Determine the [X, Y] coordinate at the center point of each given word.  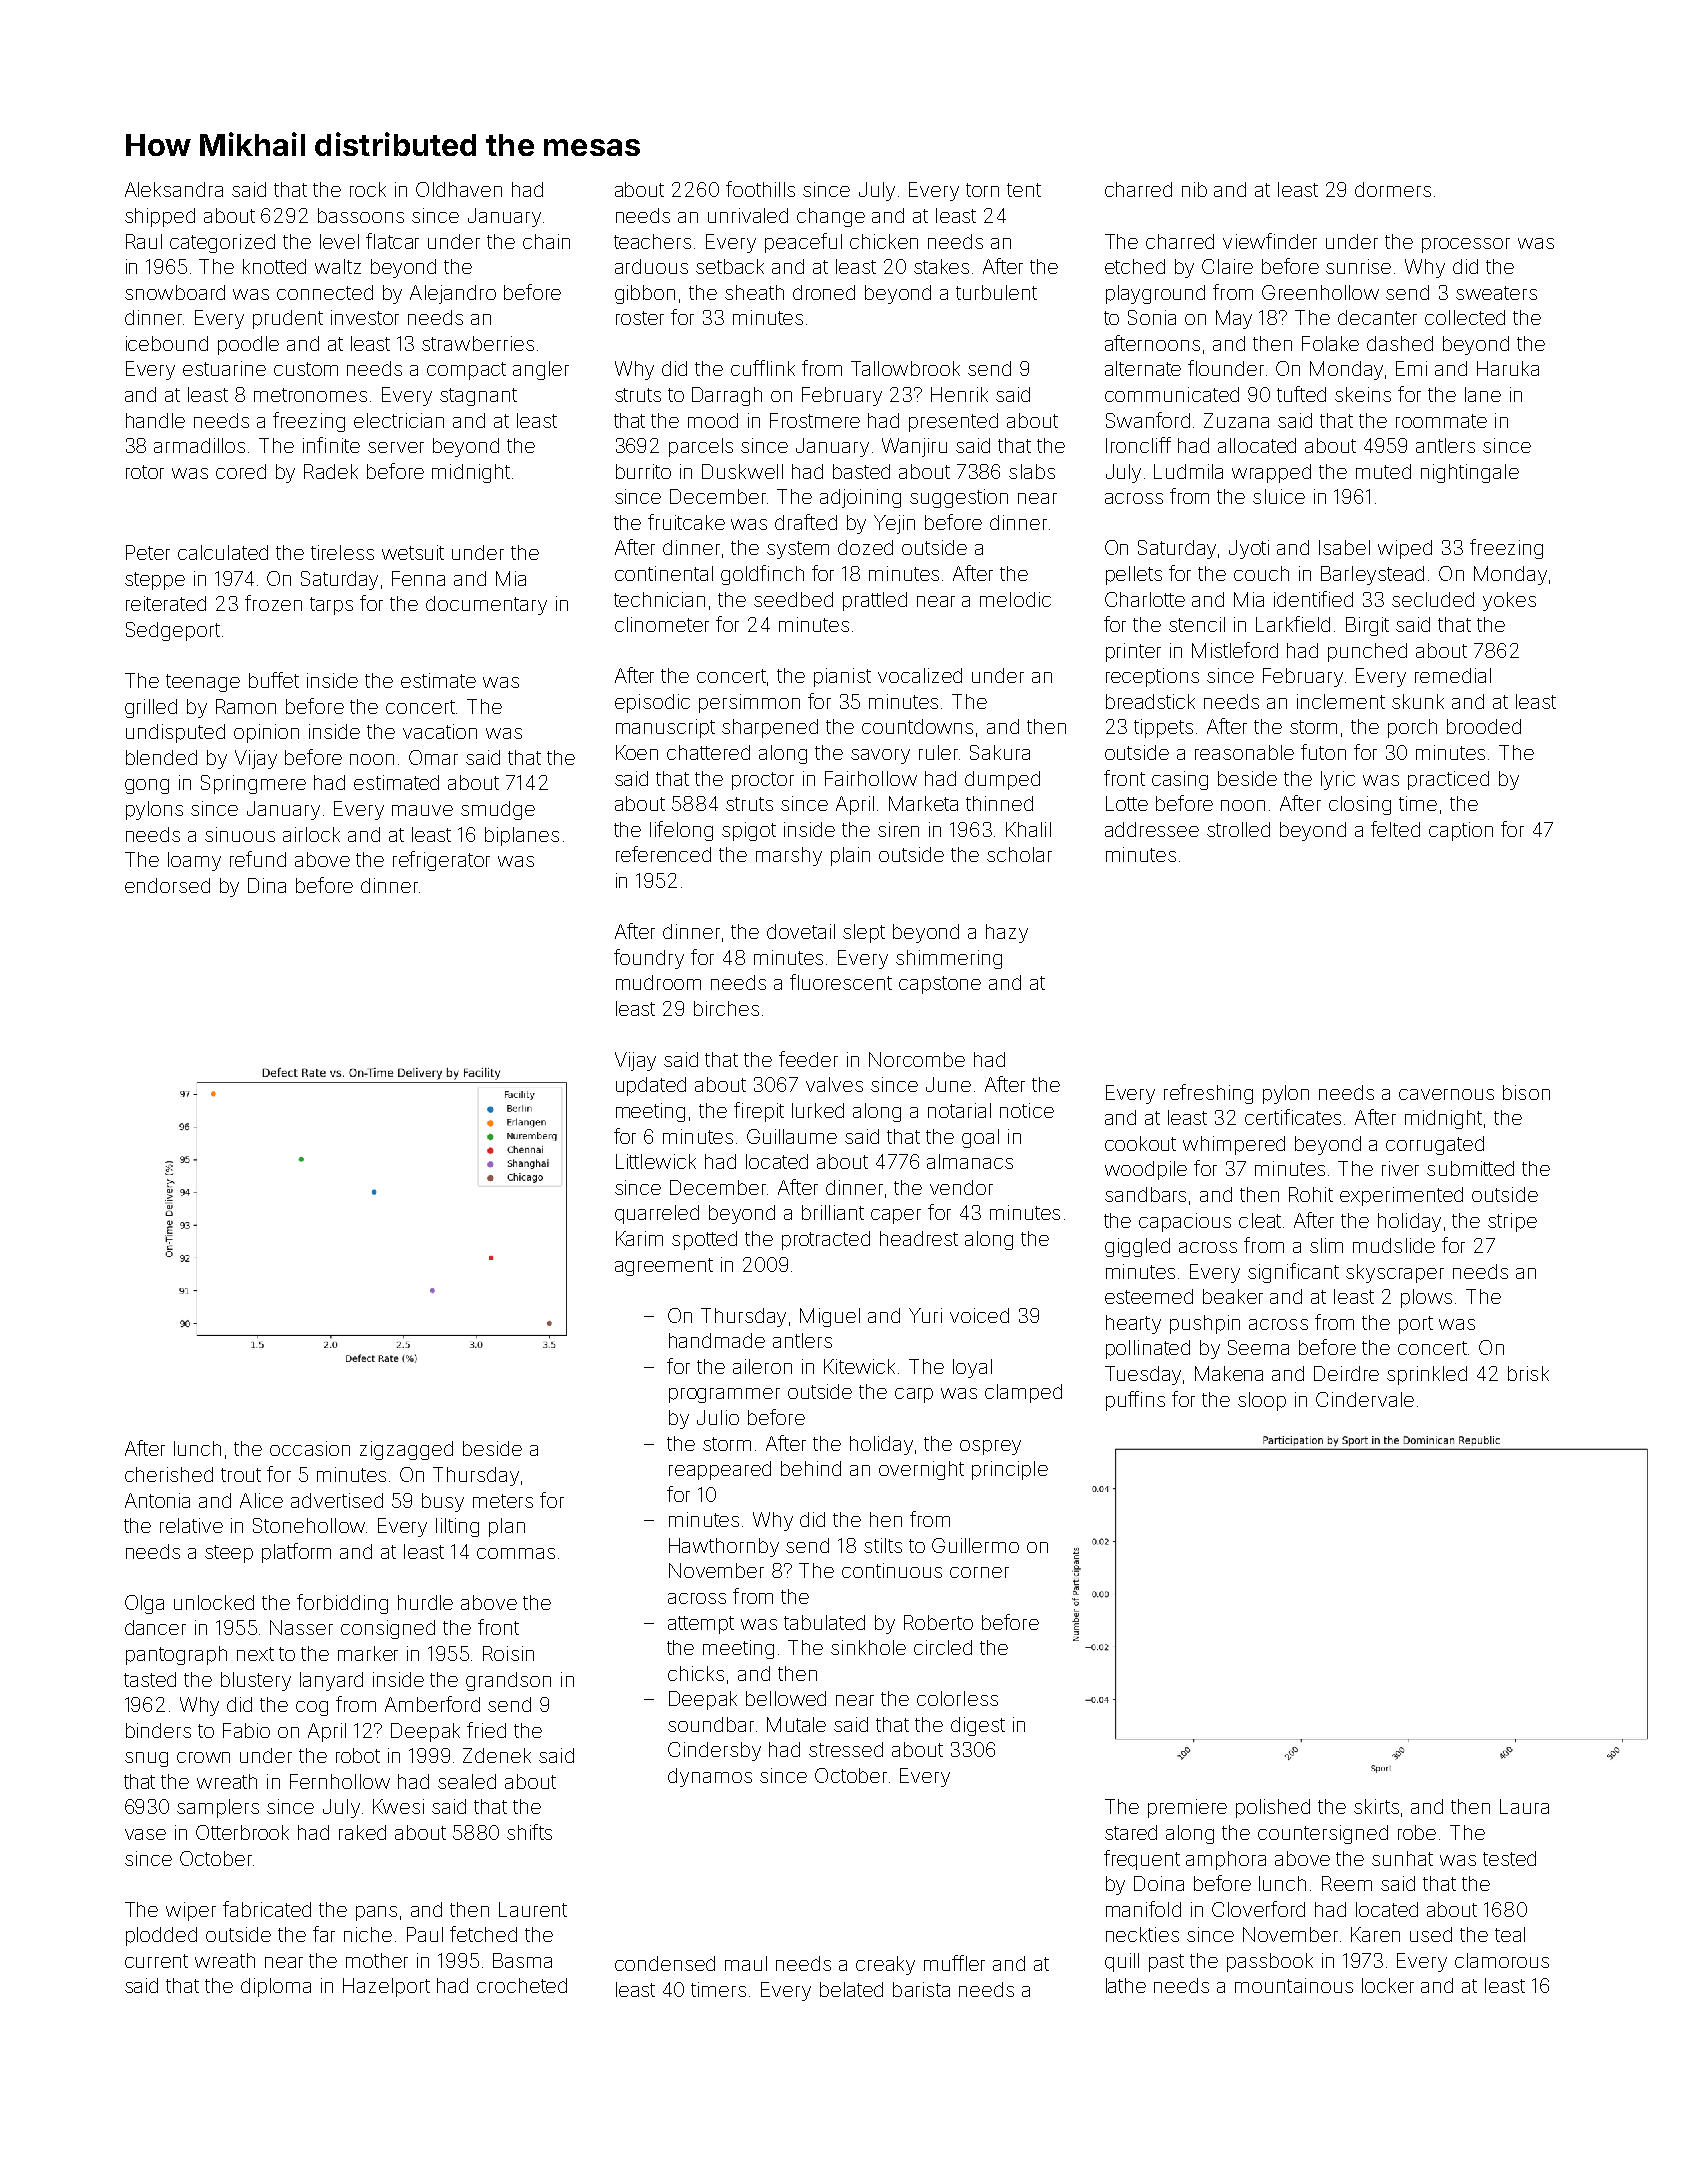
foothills [760, 189]
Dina [267, 885]
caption [1461, 831]
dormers [1393, 189]
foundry [649, 959]
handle [155, 420]
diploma [276, 1987]
